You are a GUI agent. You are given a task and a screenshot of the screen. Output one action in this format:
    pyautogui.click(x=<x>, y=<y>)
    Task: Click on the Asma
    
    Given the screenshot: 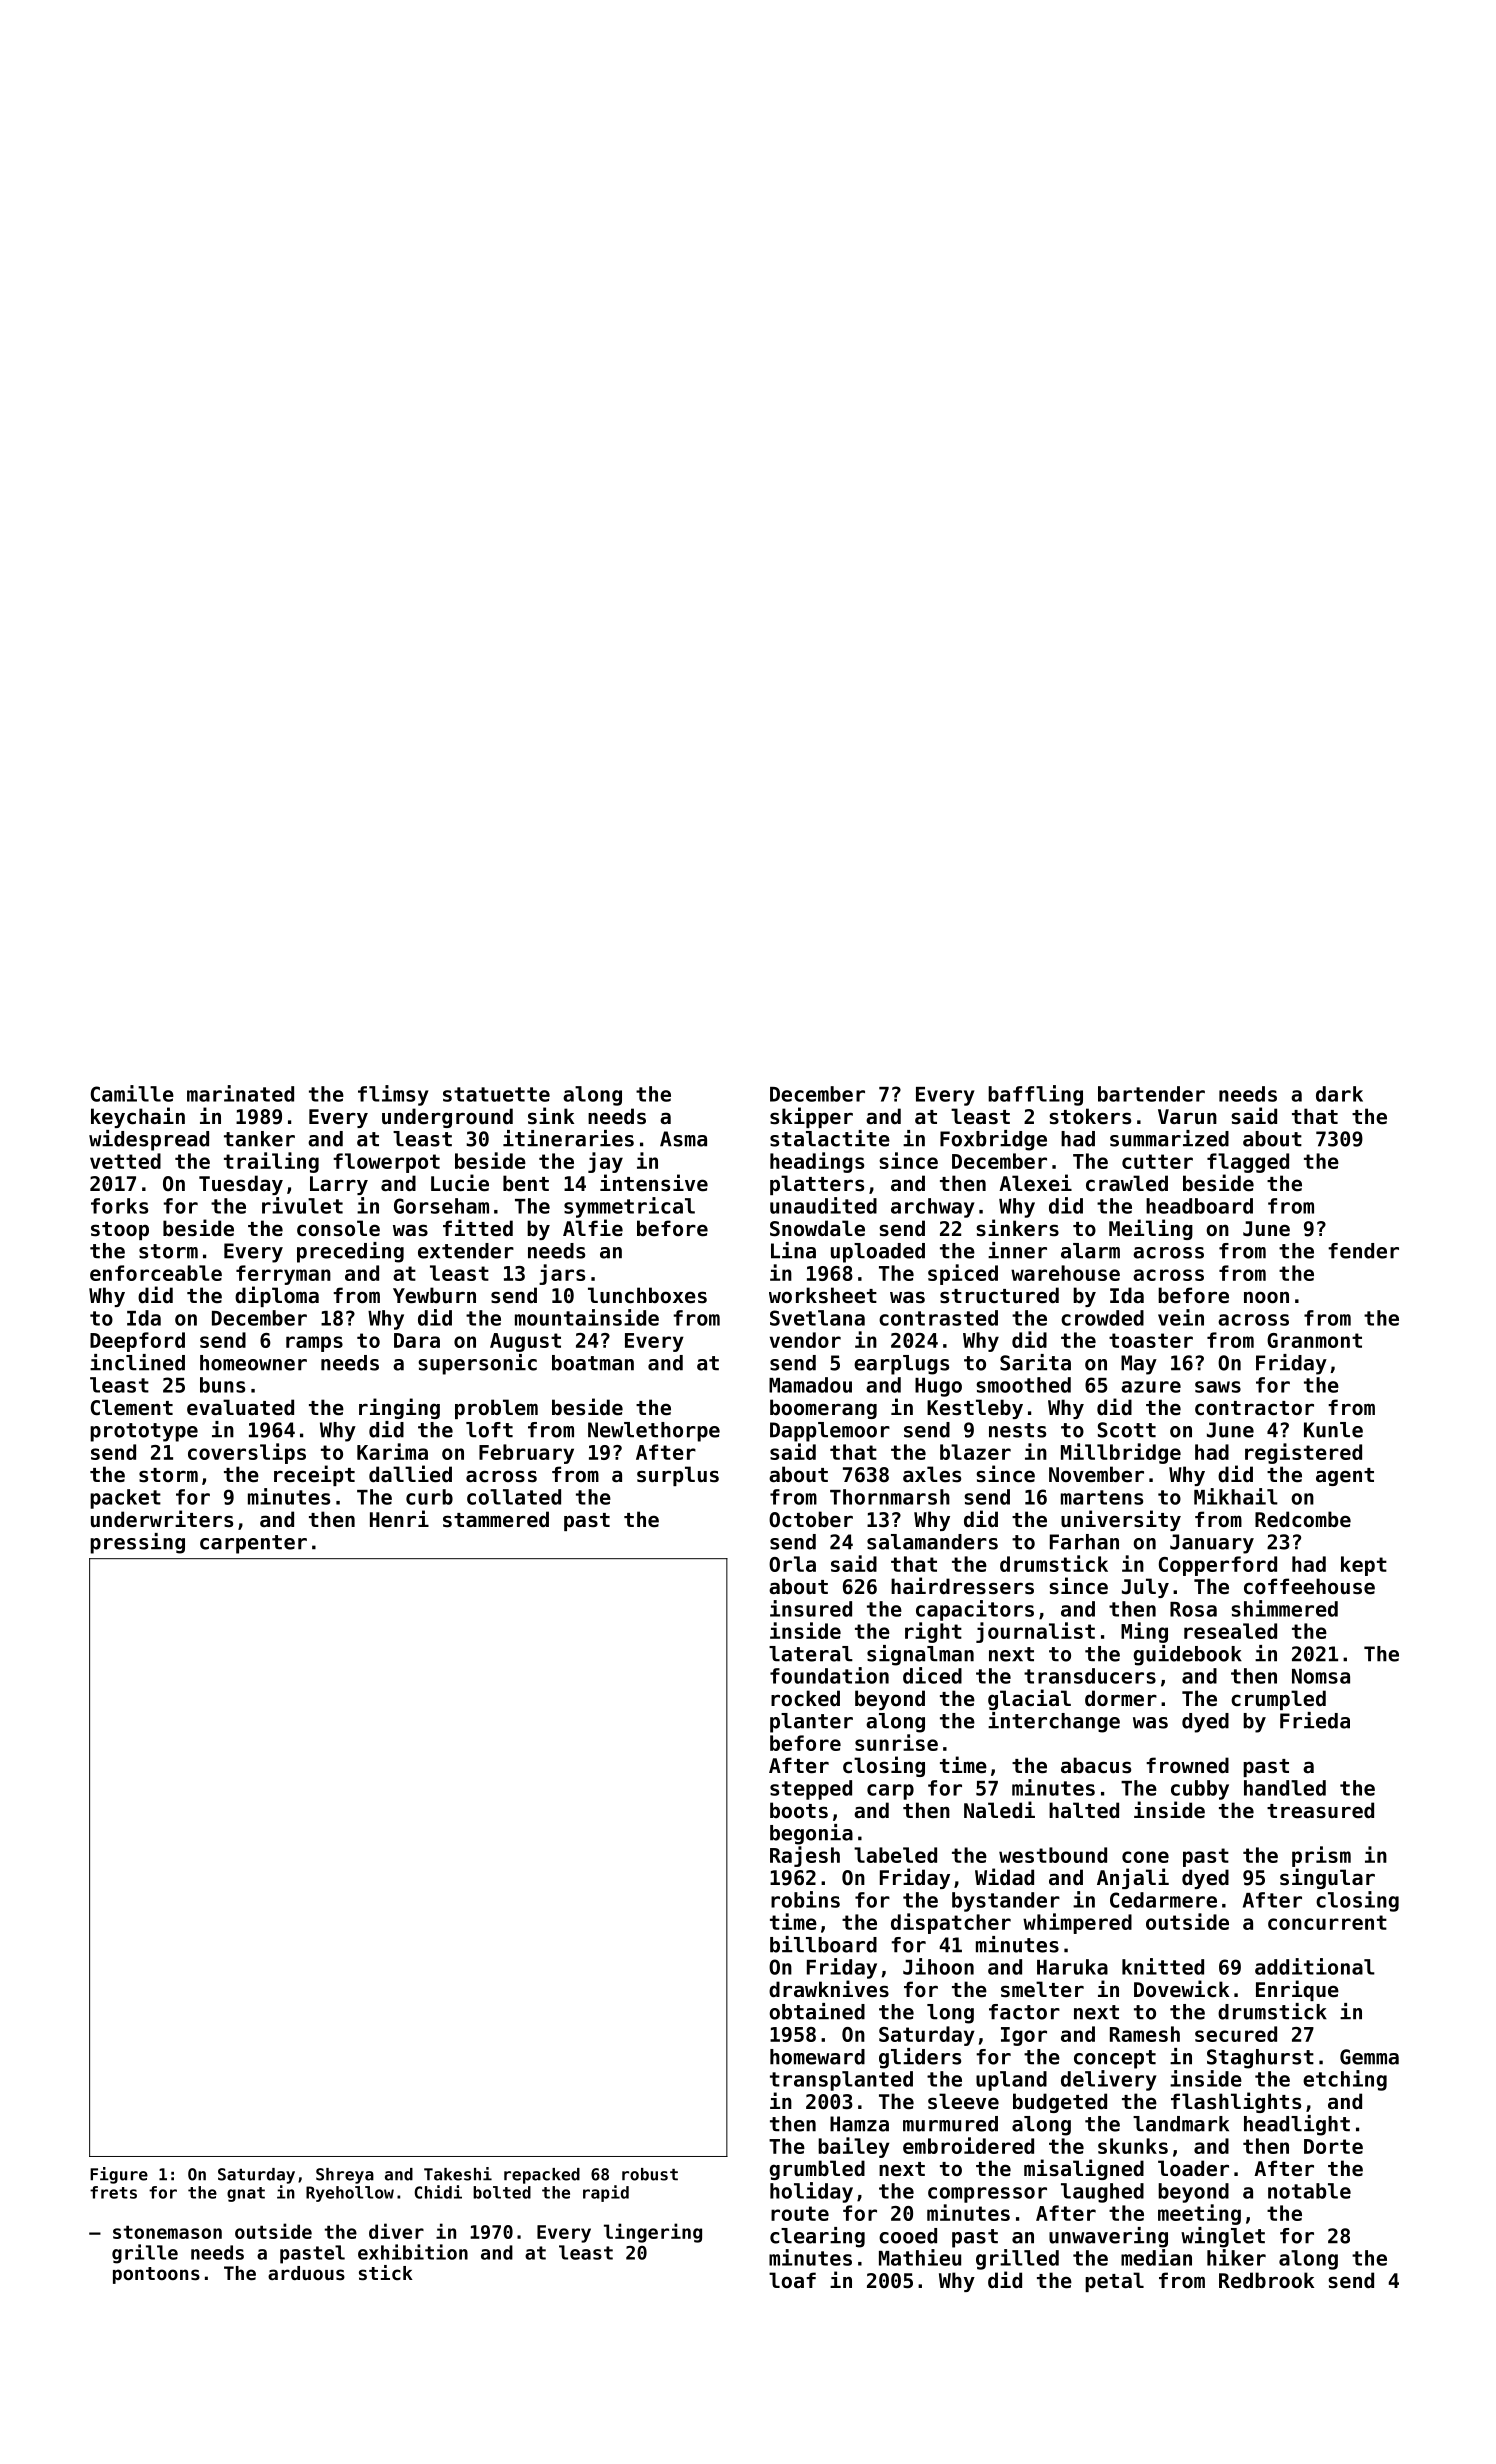 What is the action you would take?
    pyautogui.click(x=683, y=1139)
